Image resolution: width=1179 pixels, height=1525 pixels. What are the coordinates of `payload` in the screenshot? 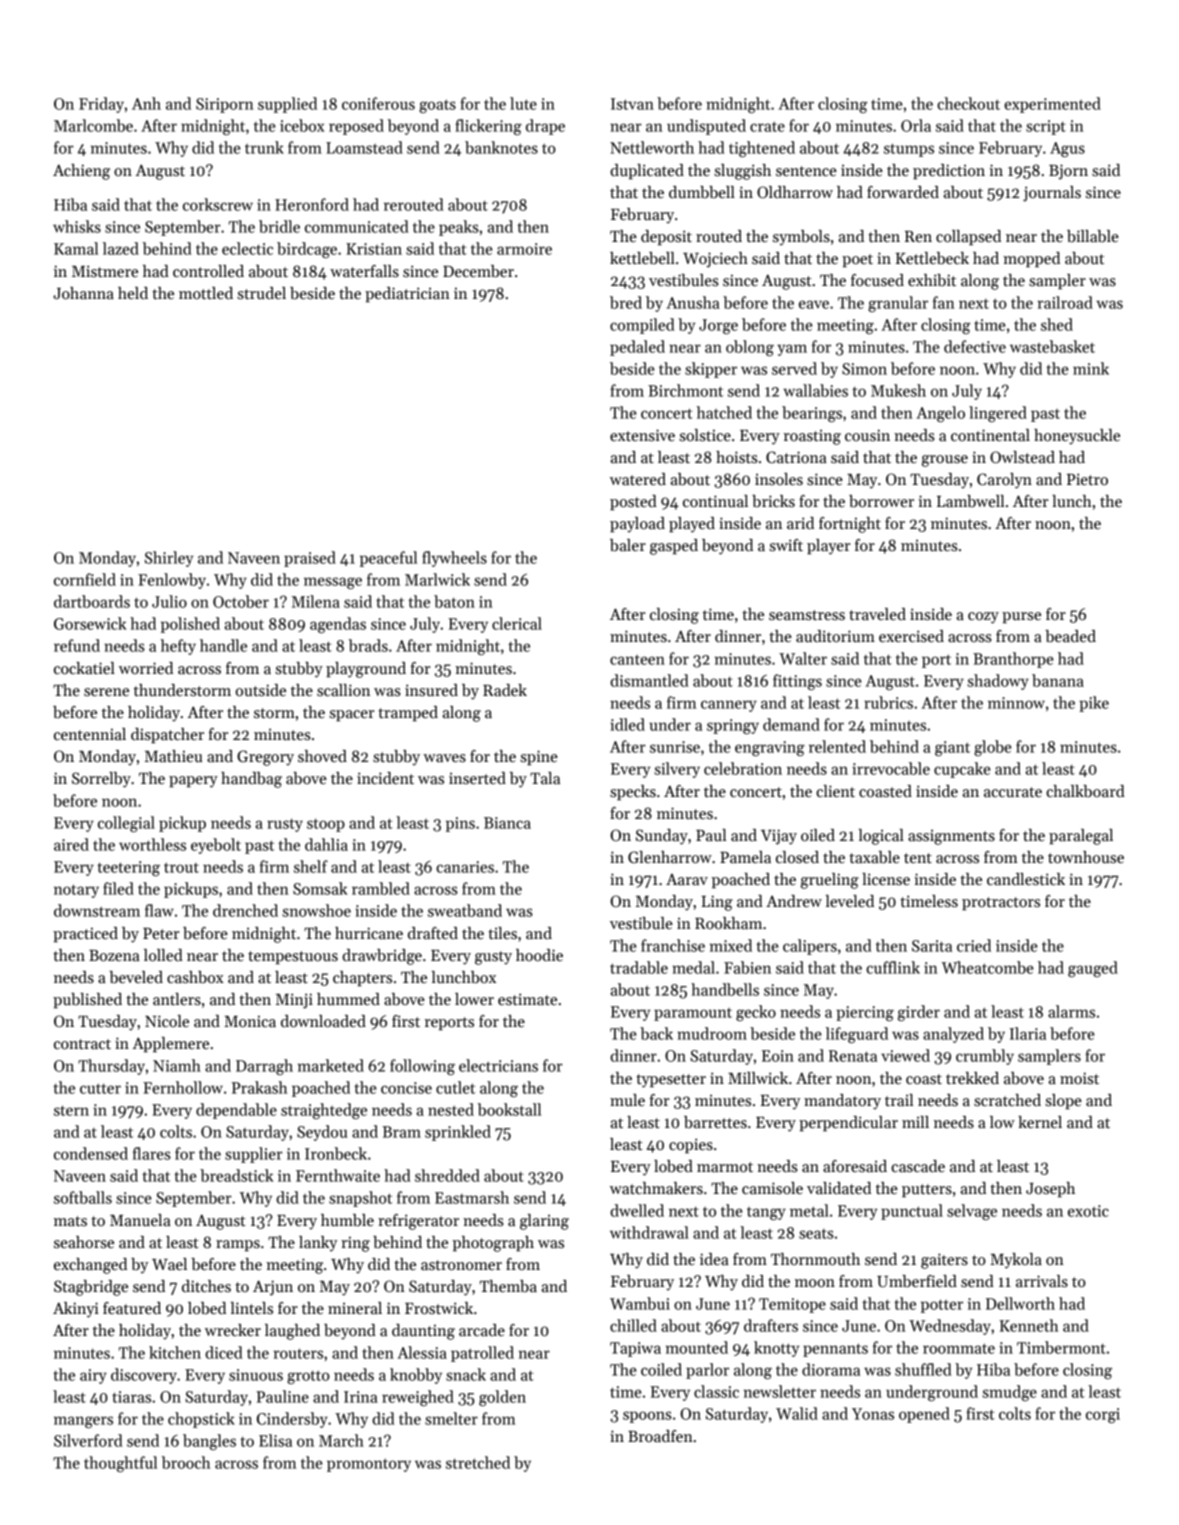 It's located at (637, 525).
